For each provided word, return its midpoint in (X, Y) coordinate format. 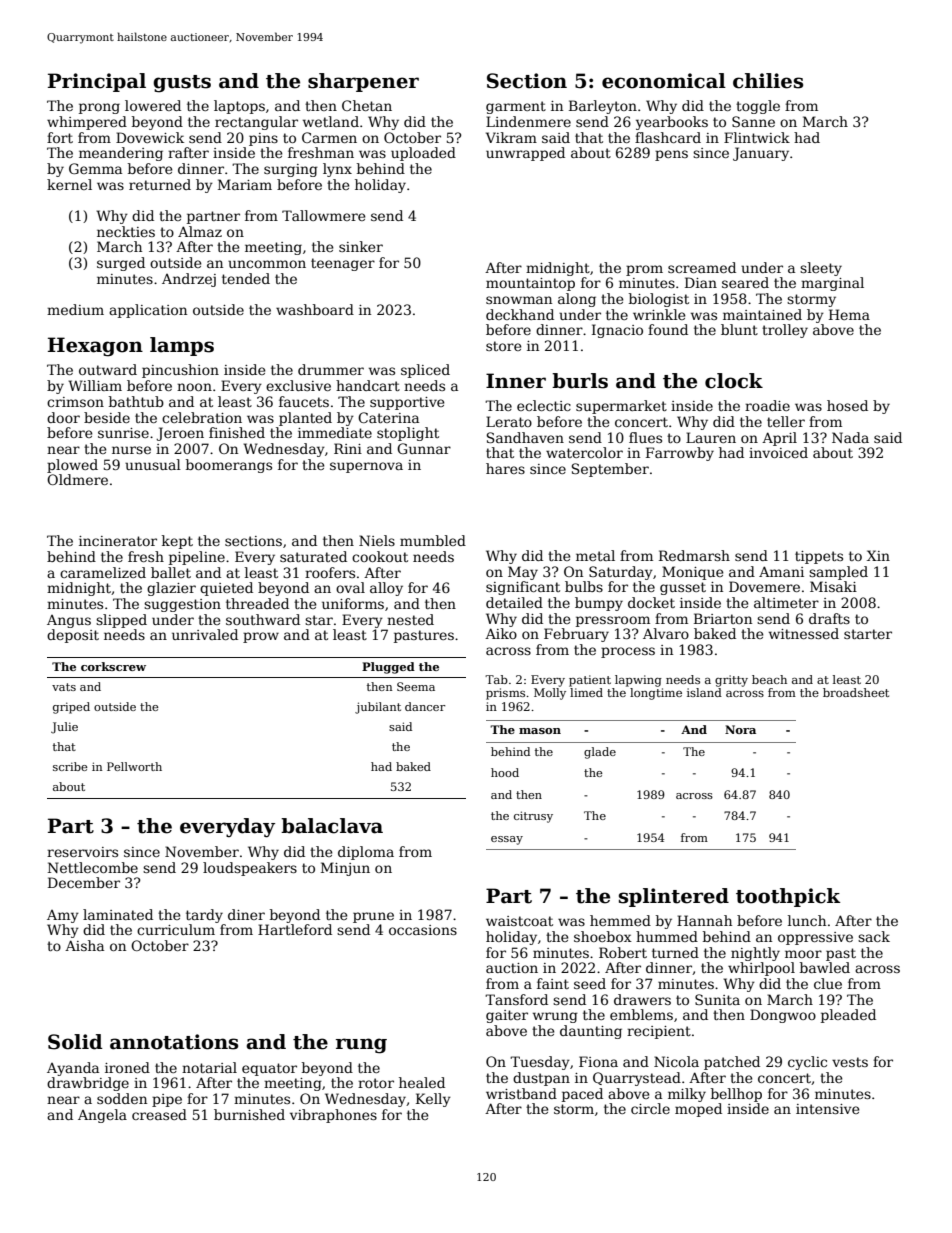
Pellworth (134, 766)
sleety (821, 269)
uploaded (423, 154)
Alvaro (666, 633)
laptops (239, 107)
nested (410, 619)
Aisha (84, 945)
